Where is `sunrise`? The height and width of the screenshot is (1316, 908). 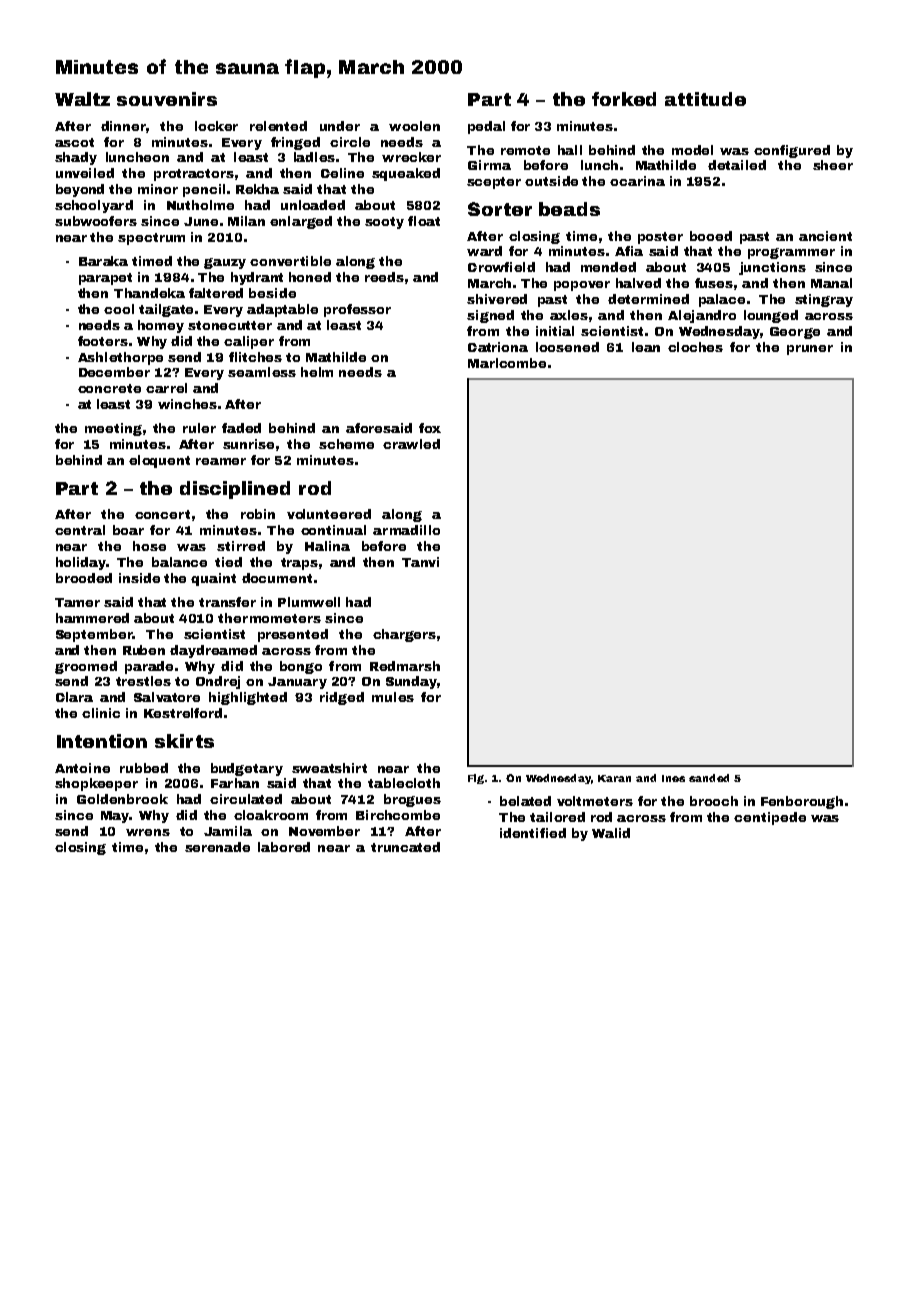
sunrise is located at coordinates (248, 444).
